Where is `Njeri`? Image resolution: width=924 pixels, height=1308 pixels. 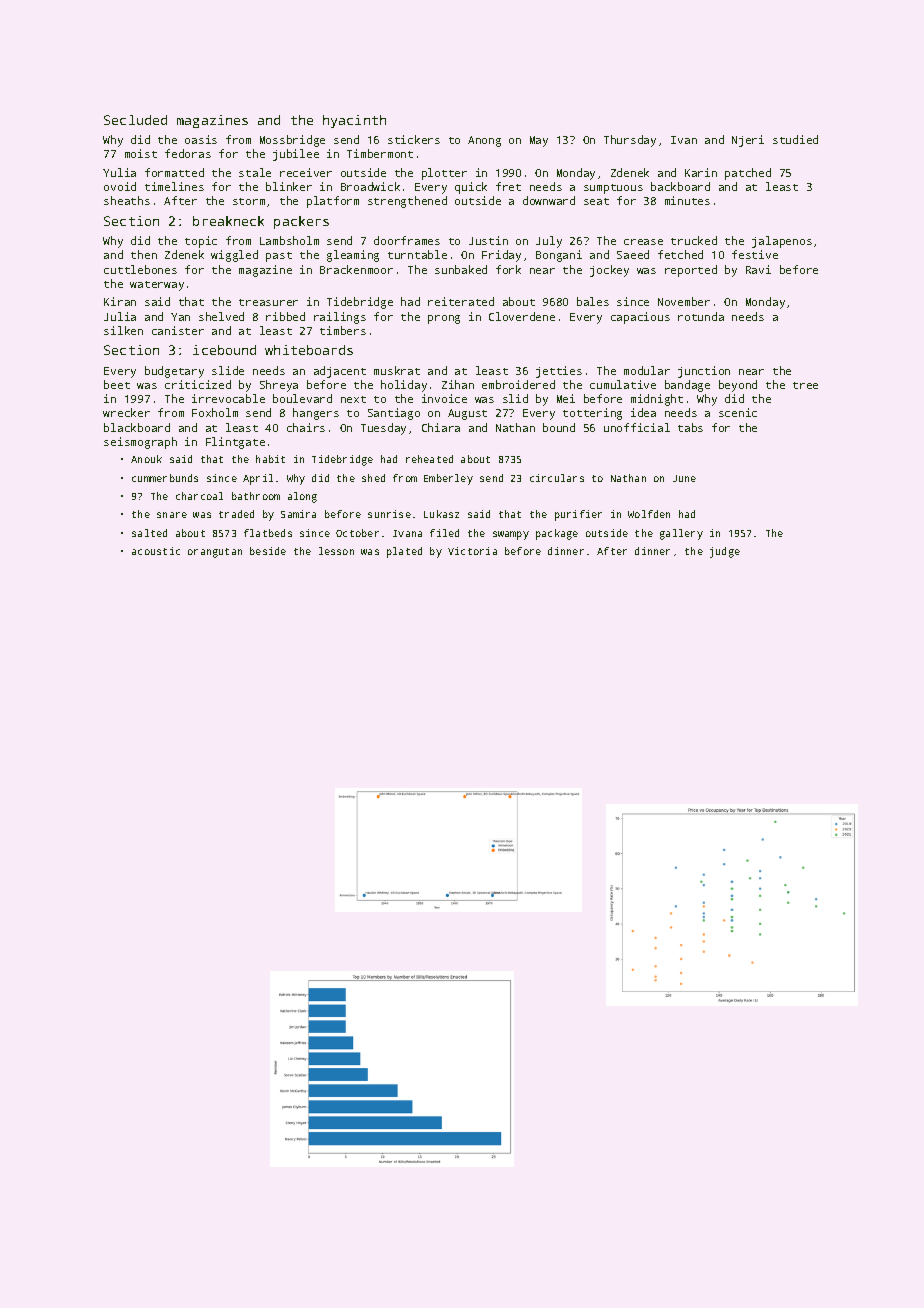
Njeri is located at coordinates (748, 141).
